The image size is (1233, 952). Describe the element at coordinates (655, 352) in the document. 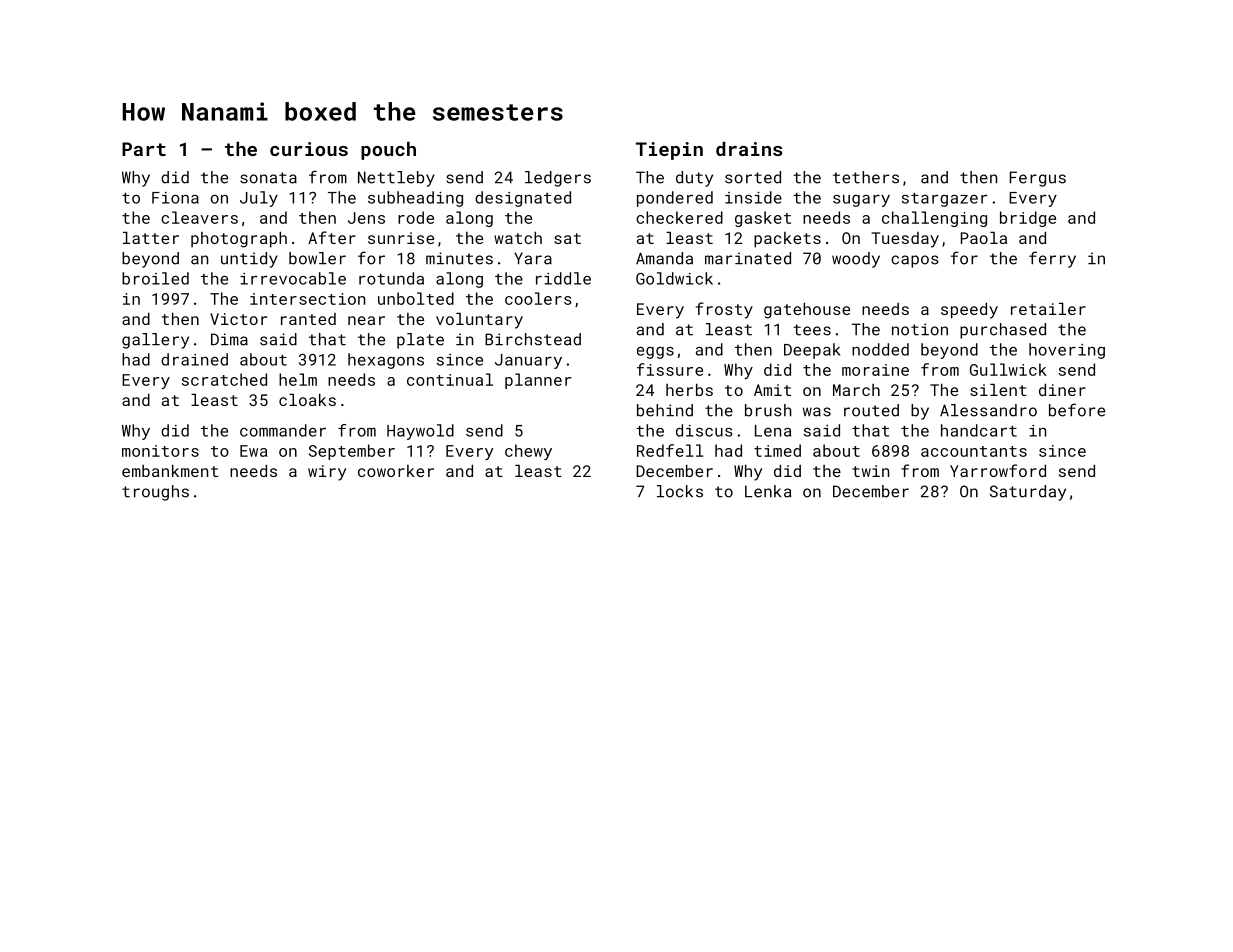

I see `eggs` at that location.
